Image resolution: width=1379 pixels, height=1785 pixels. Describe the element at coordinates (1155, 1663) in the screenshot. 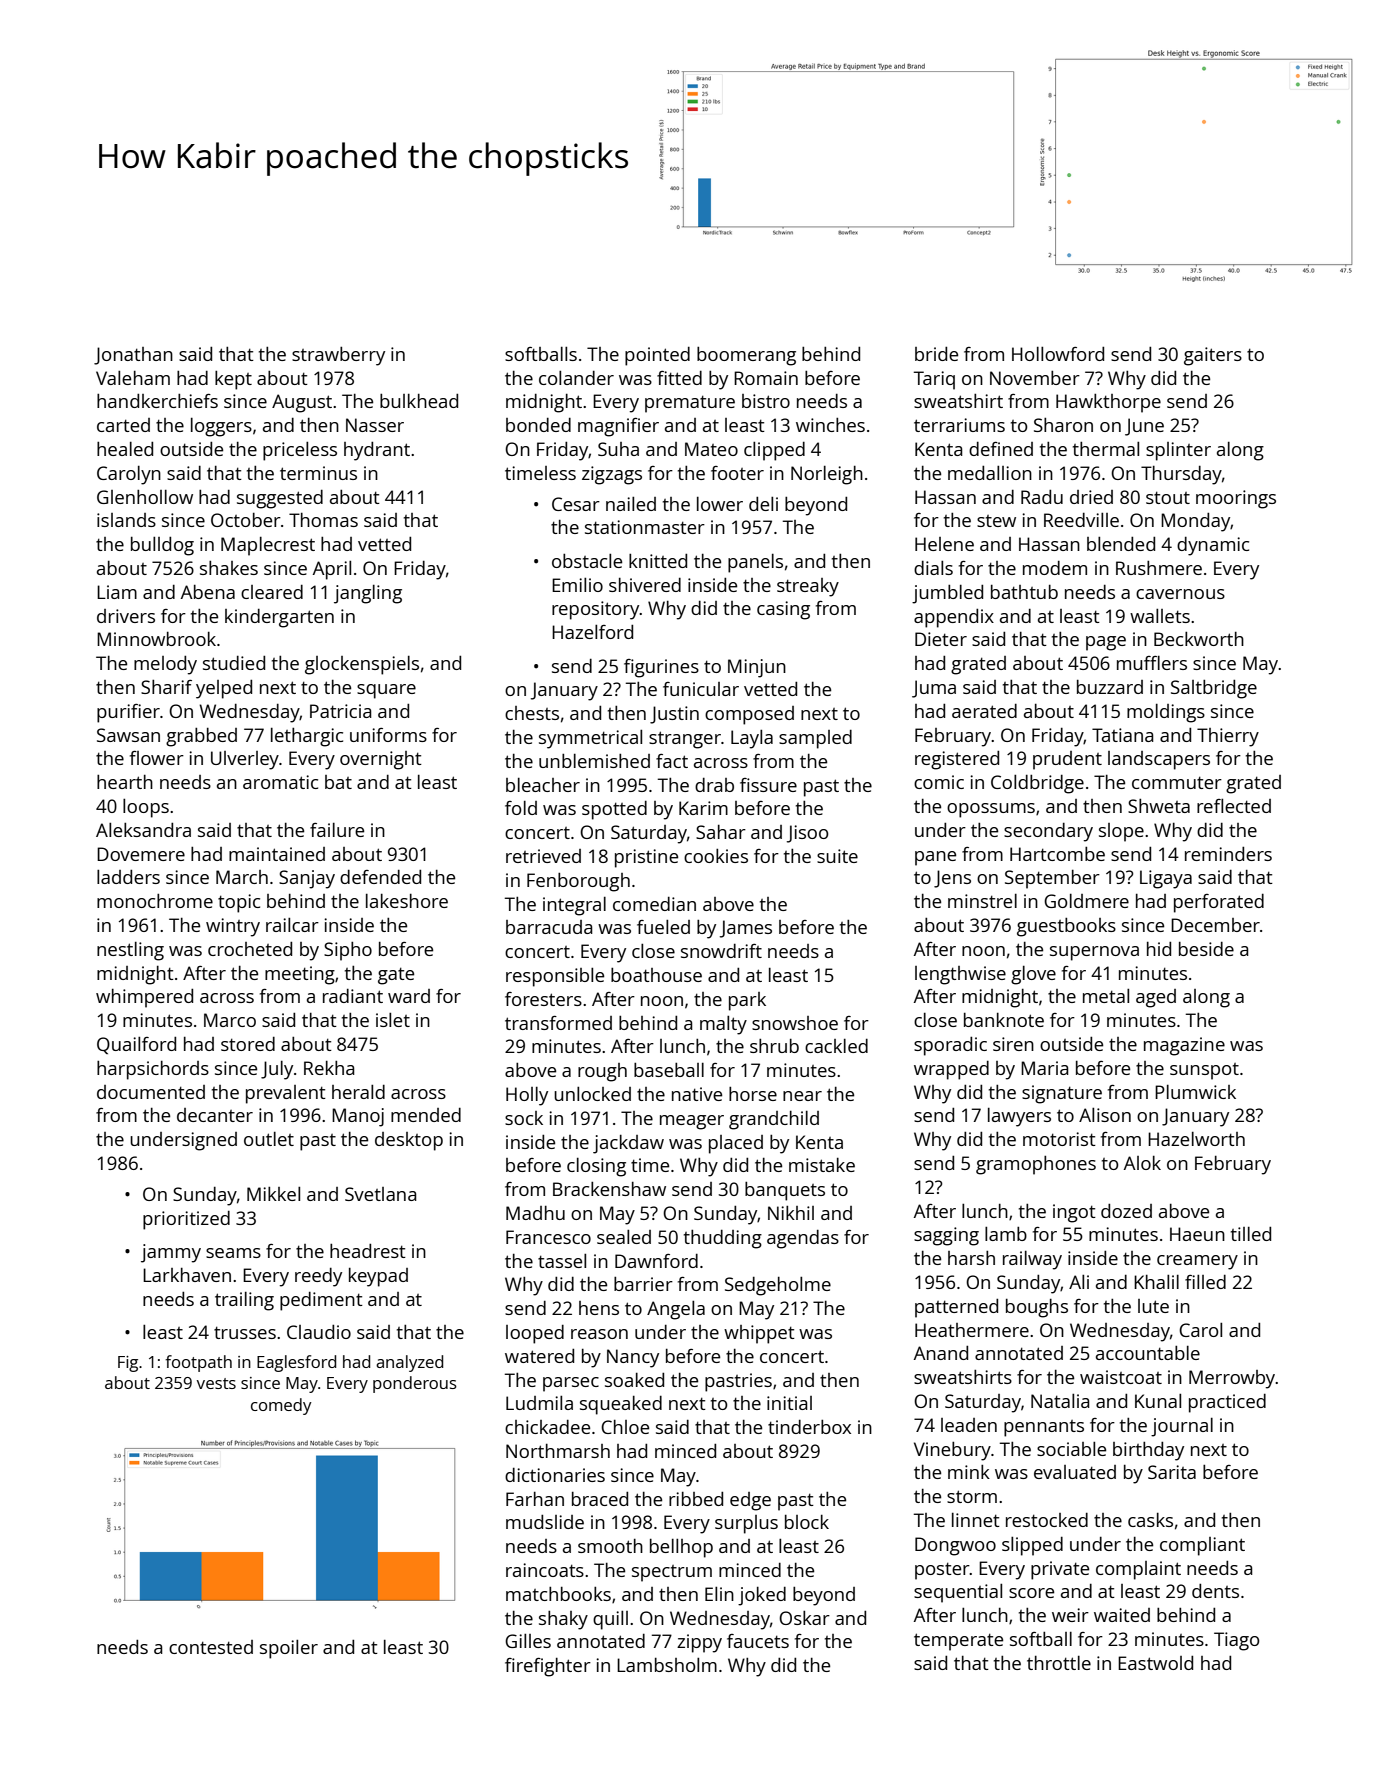

I see `Eastwold` at that location.
